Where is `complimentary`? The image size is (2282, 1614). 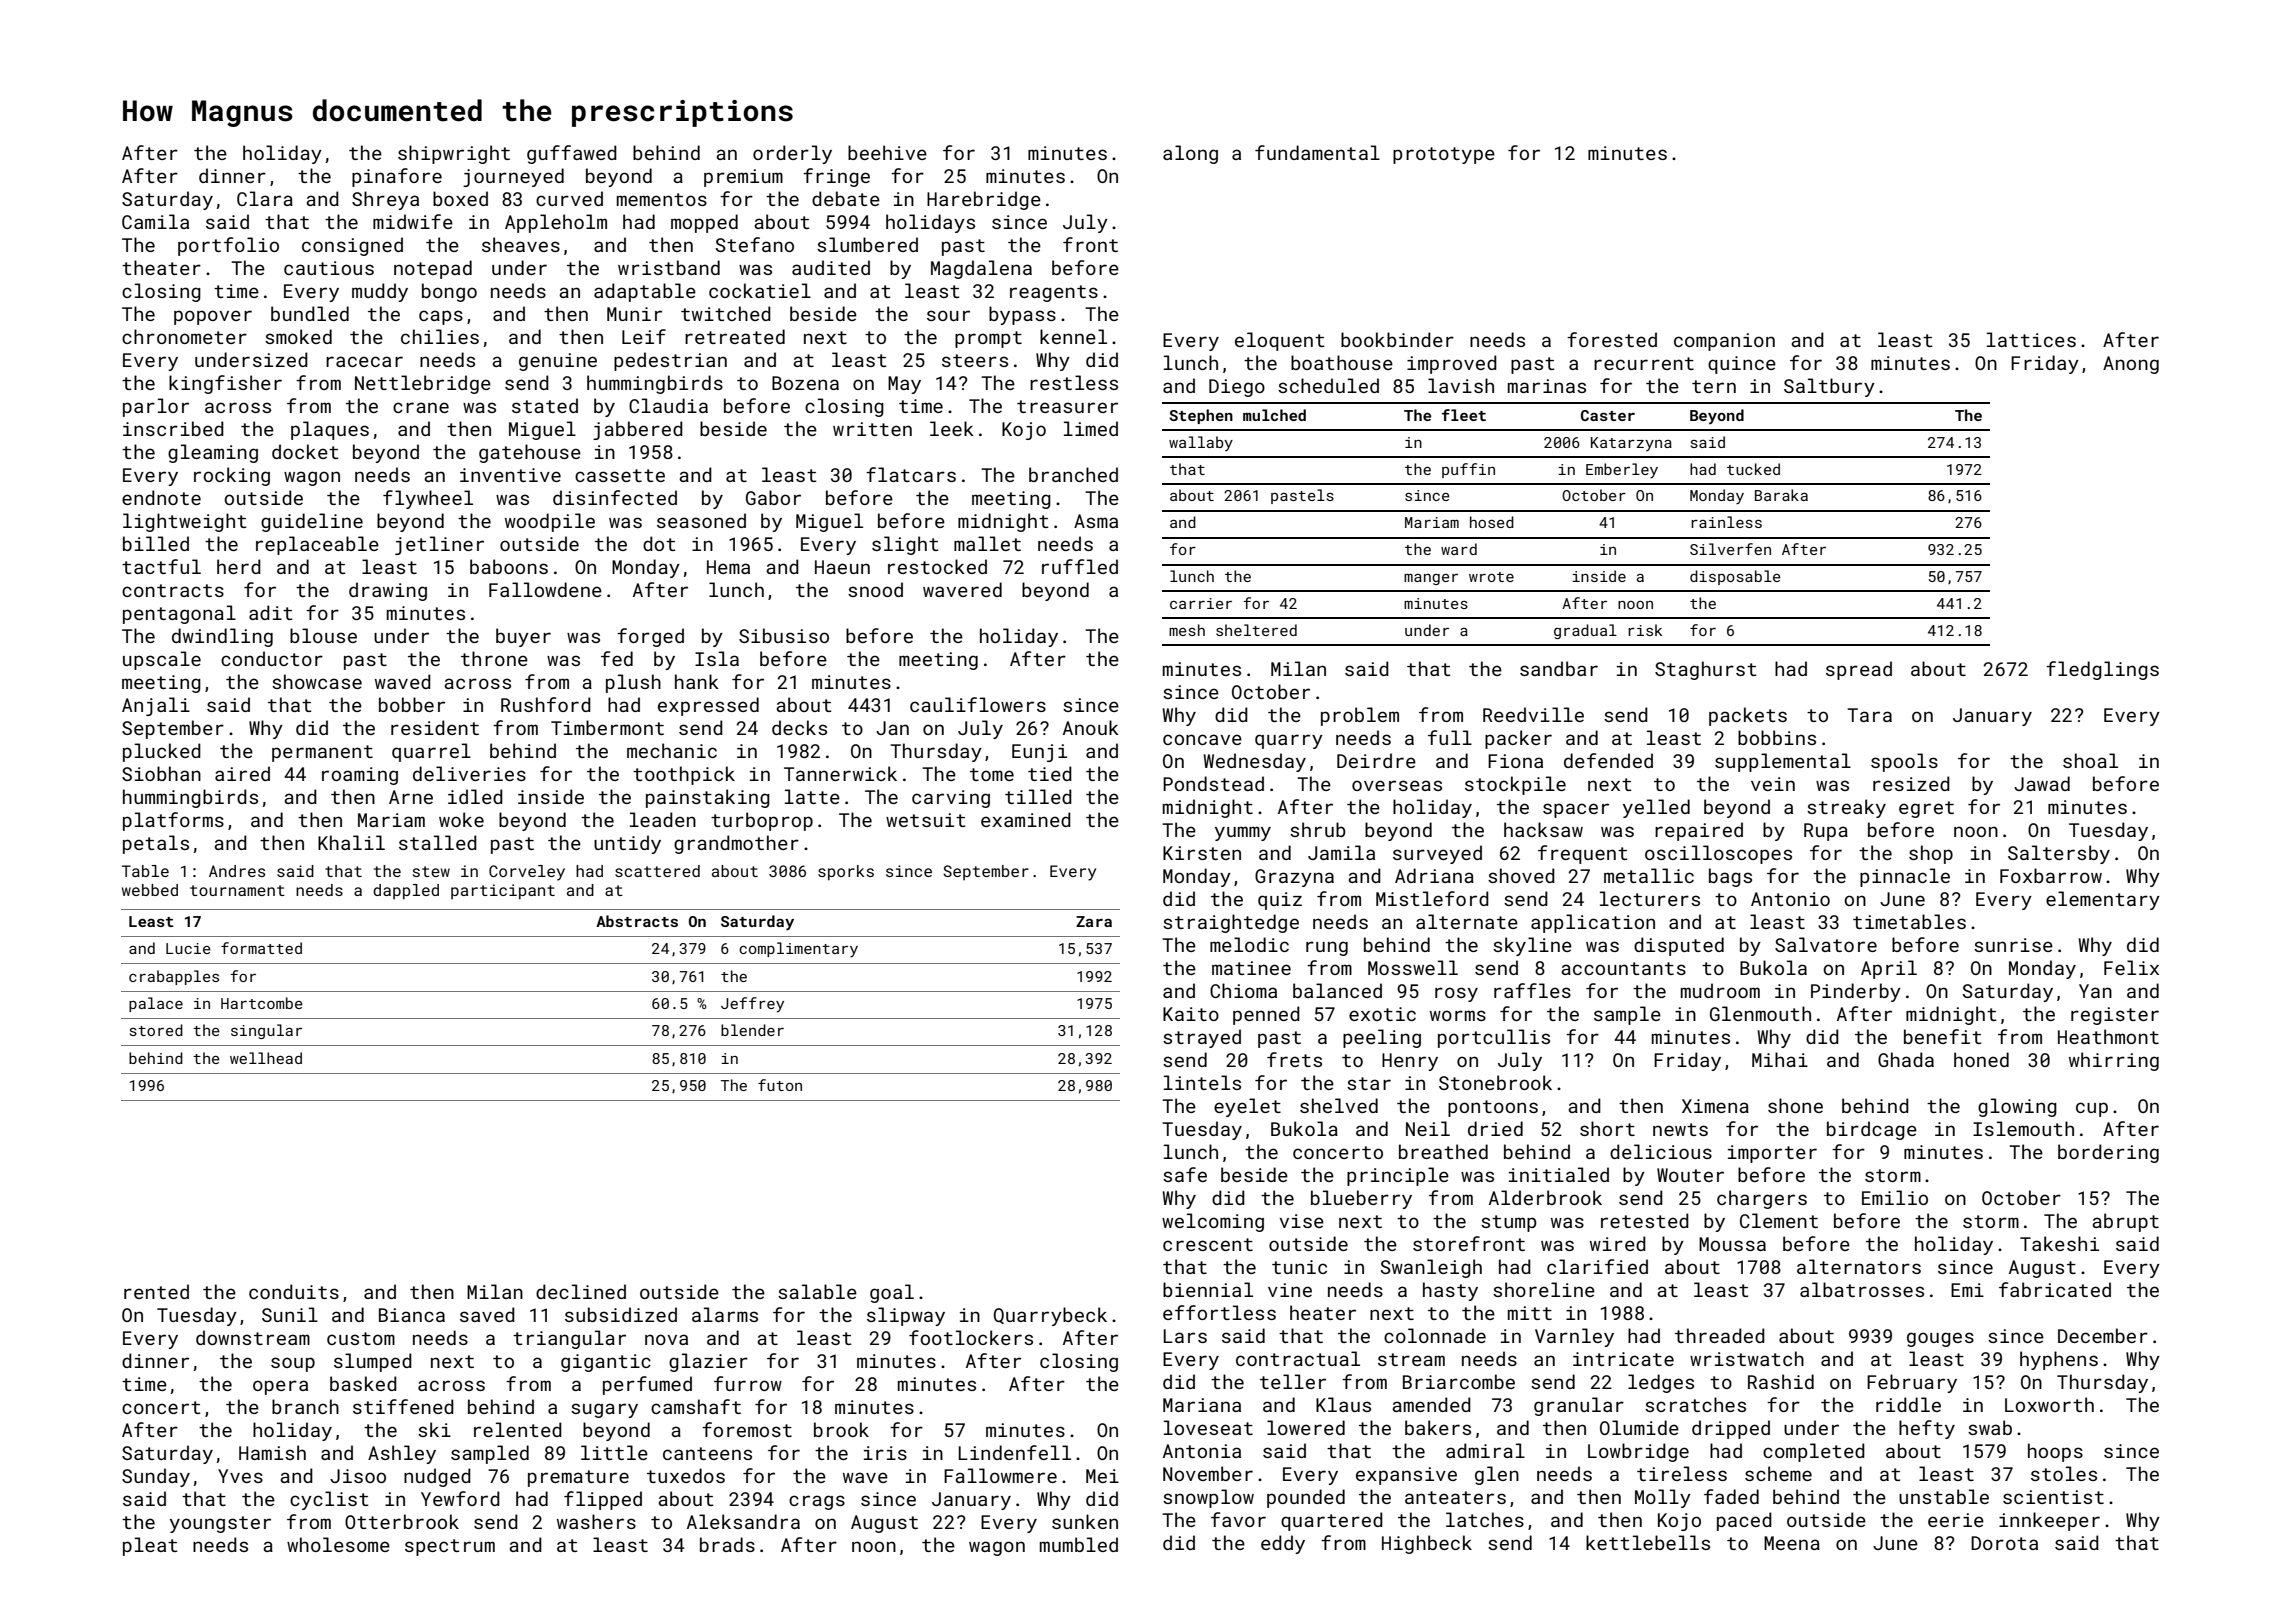 complimentary is located at coordinates (798, 949).
